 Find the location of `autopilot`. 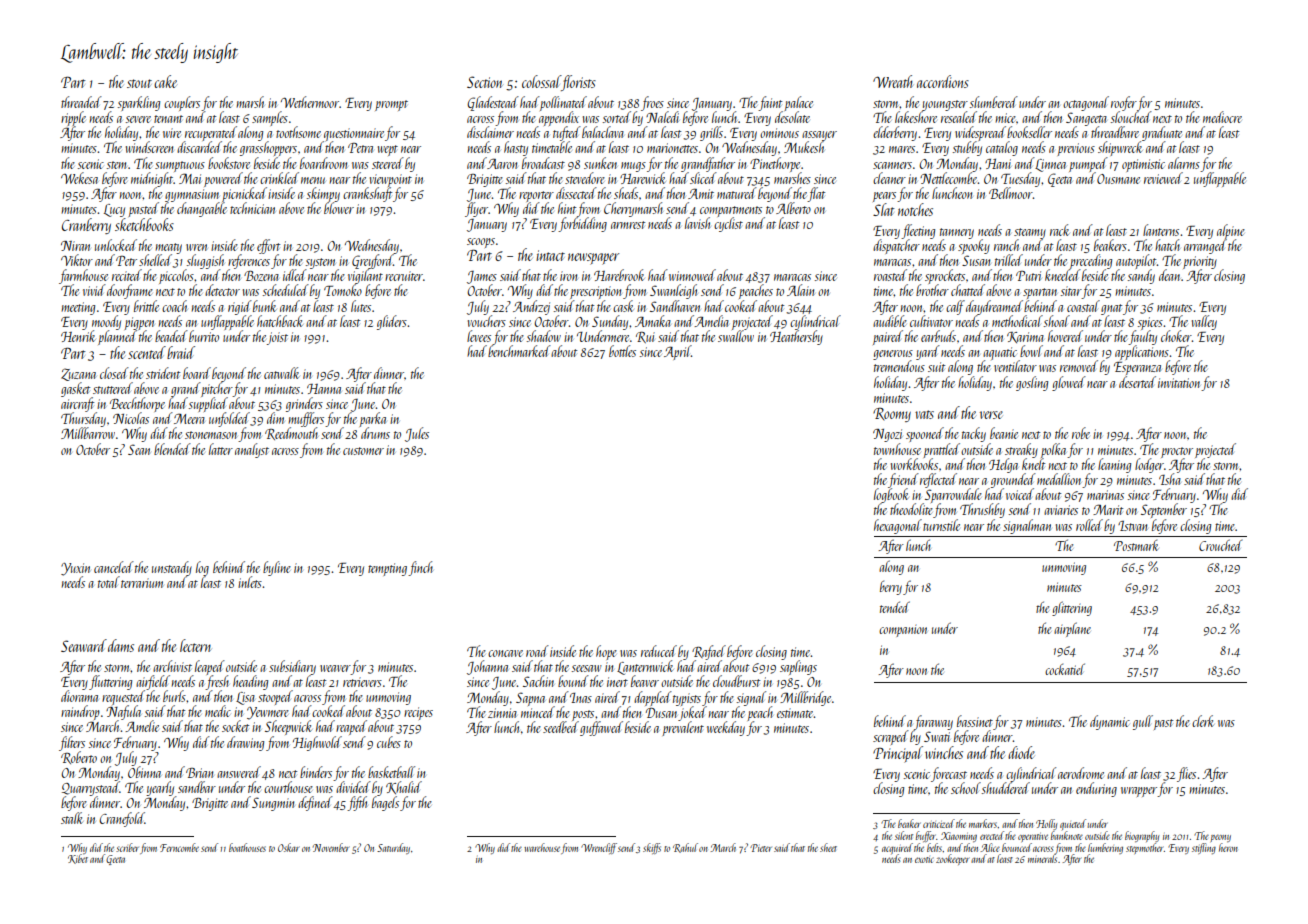

autopilot is located at coordinates (1136, 262).
